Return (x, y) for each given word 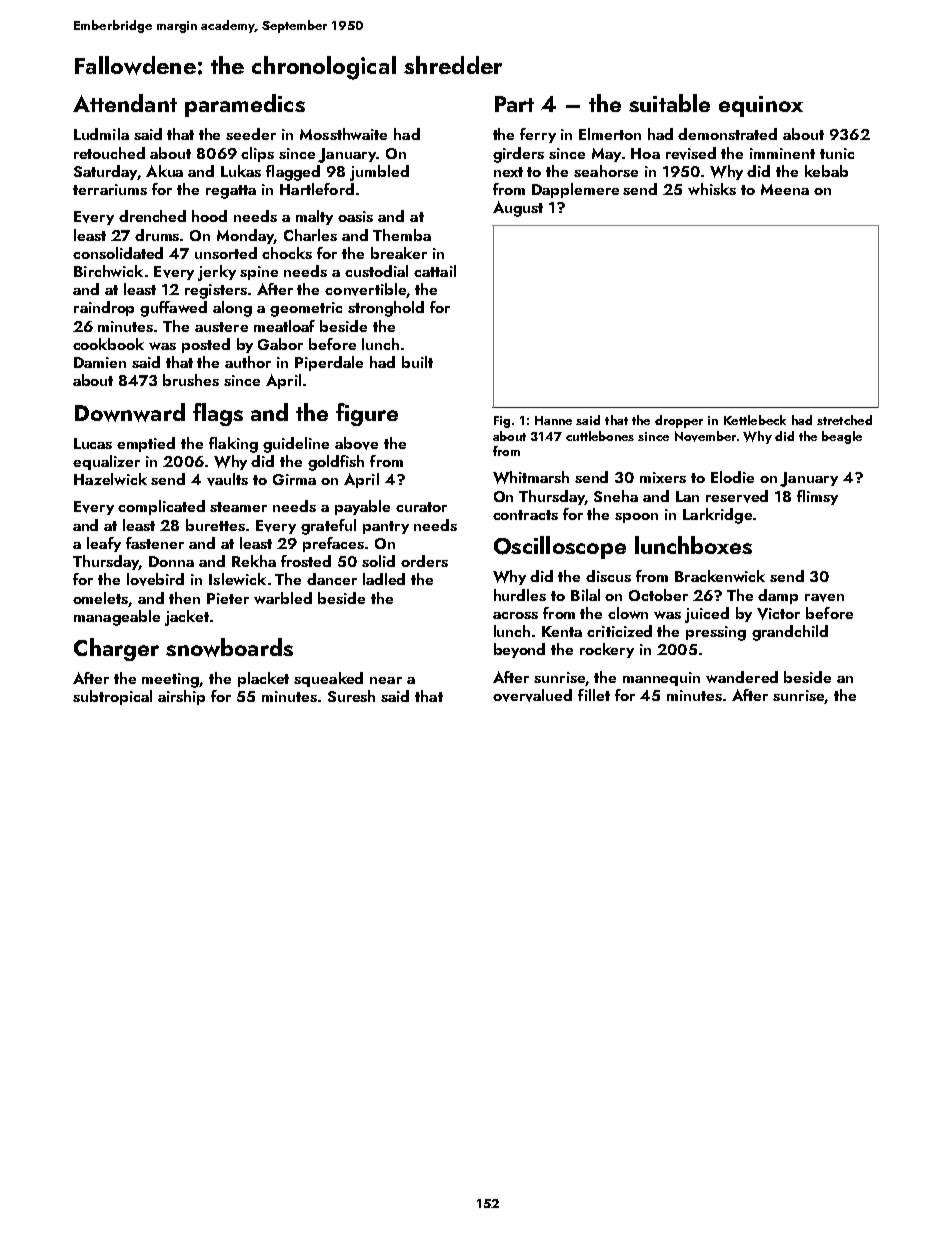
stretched (844, 420)
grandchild (790, 633)
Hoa (645, 153)
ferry (538, 135)
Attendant (125, 103)
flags (218, 414)
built (417, 362)
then (184, 598)
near (386, 680)
